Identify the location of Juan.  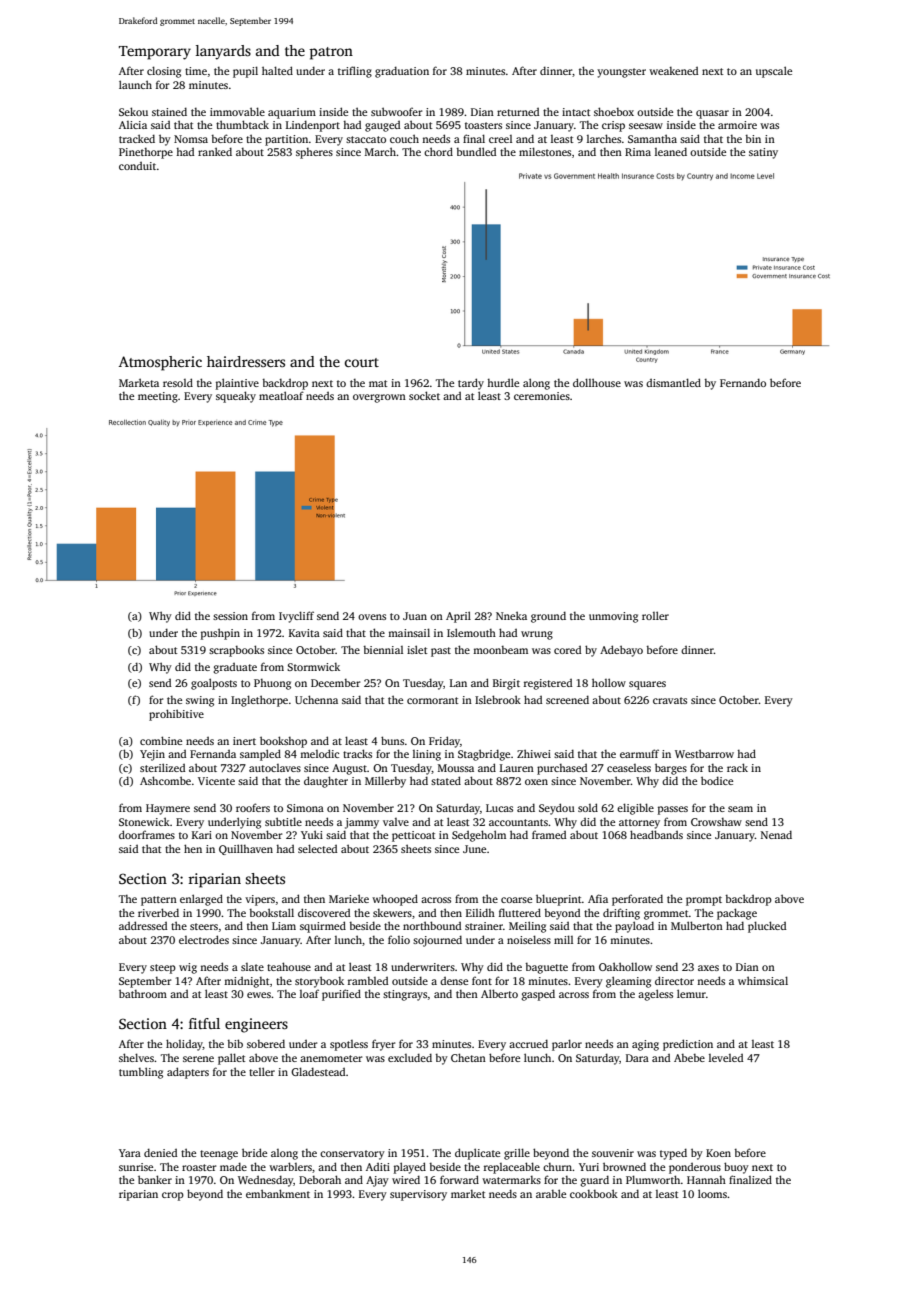
(415, 616).
